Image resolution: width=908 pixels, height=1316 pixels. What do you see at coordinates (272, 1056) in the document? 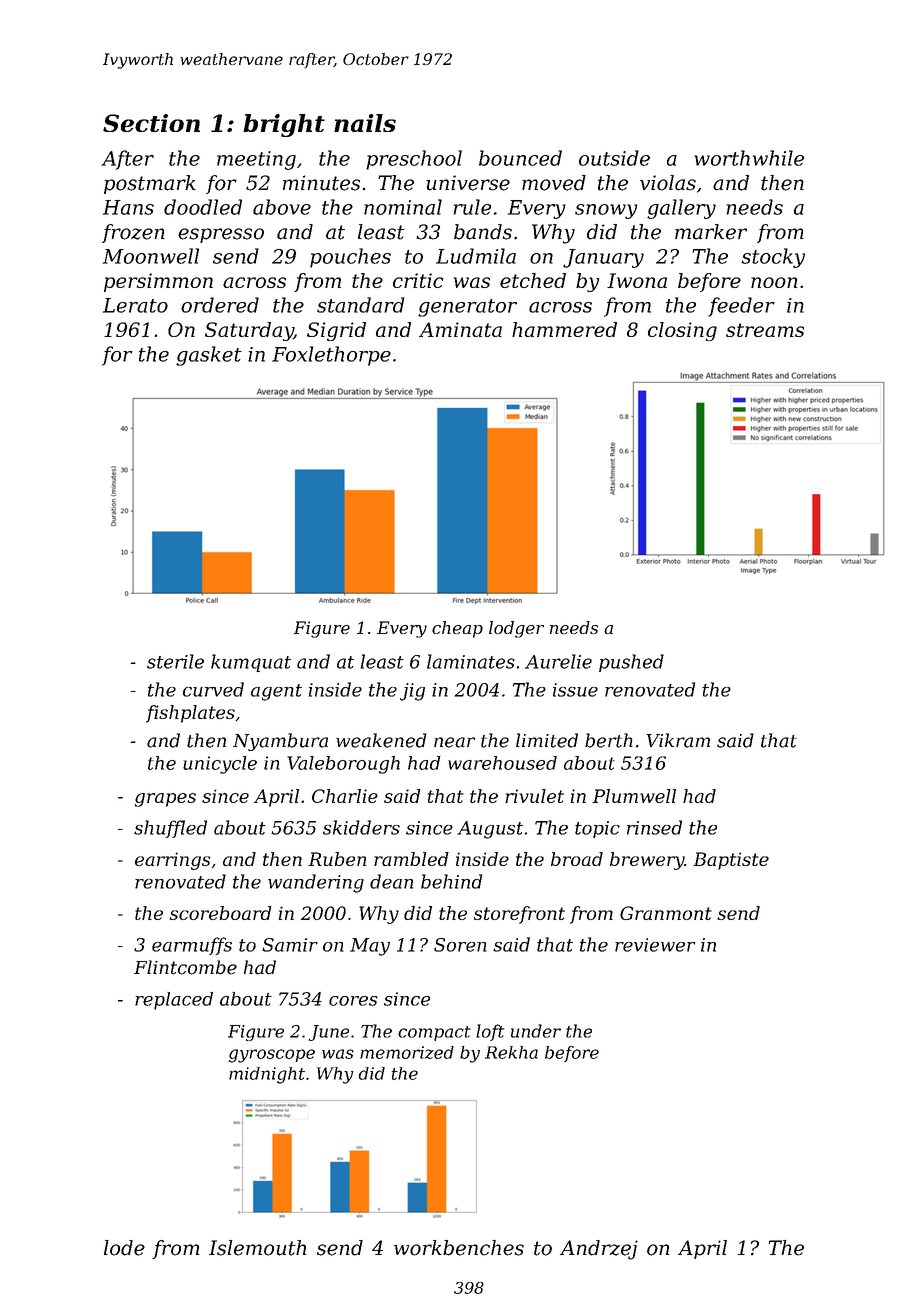
I see `gyroscope` at bounding box center [272, 1056].
